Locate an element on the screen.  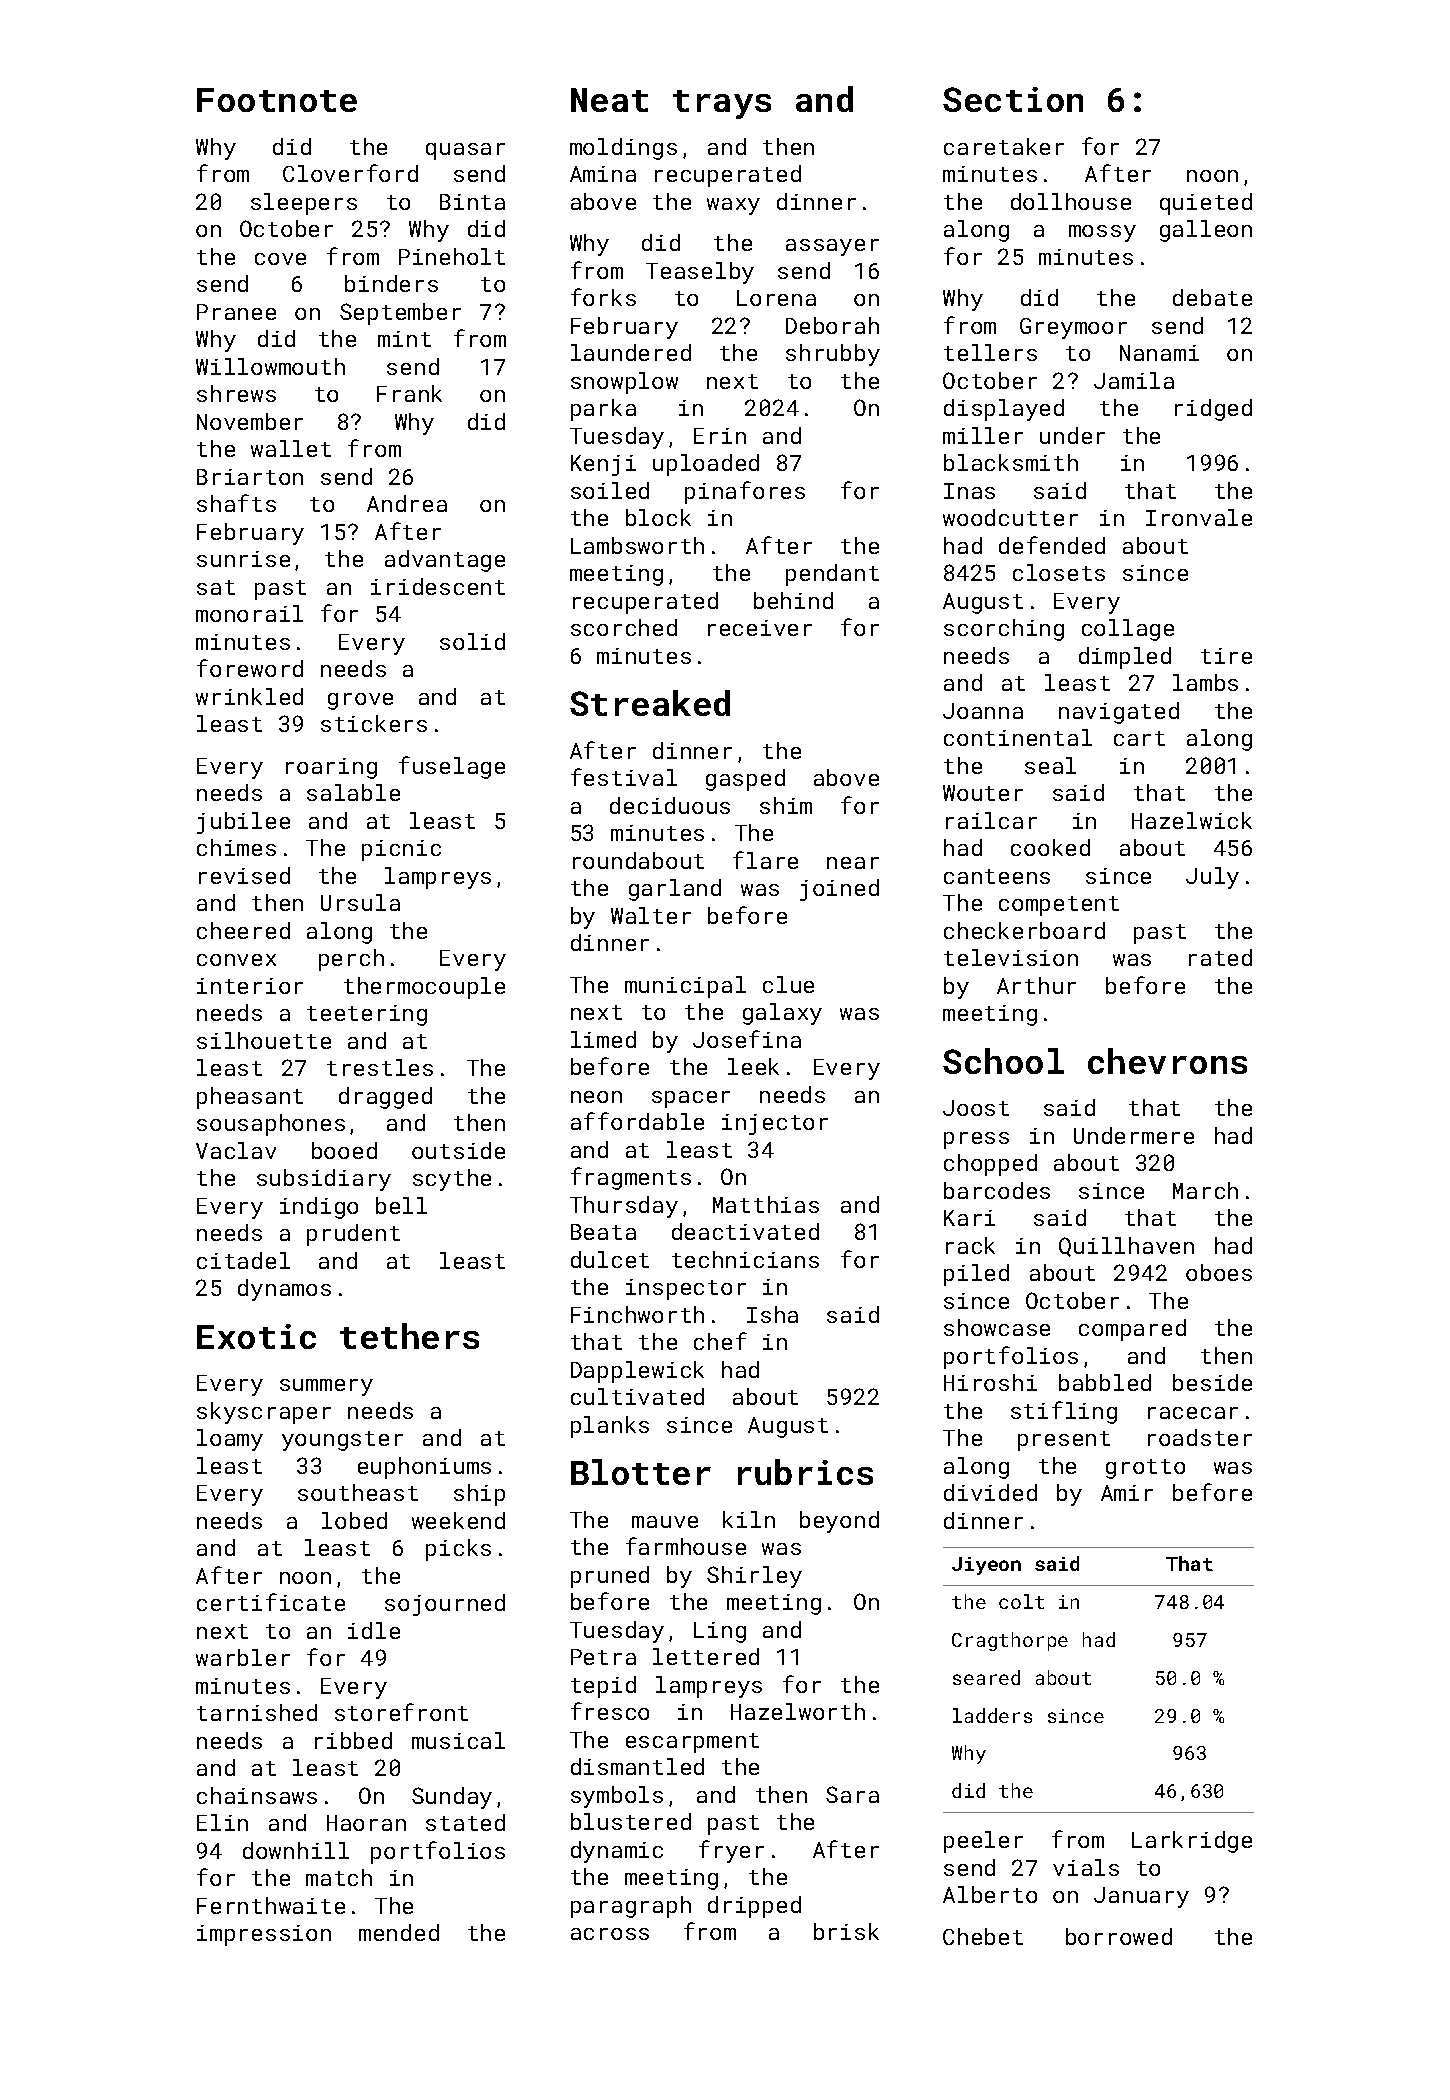
Amina is located at coordinates (603, 174).
